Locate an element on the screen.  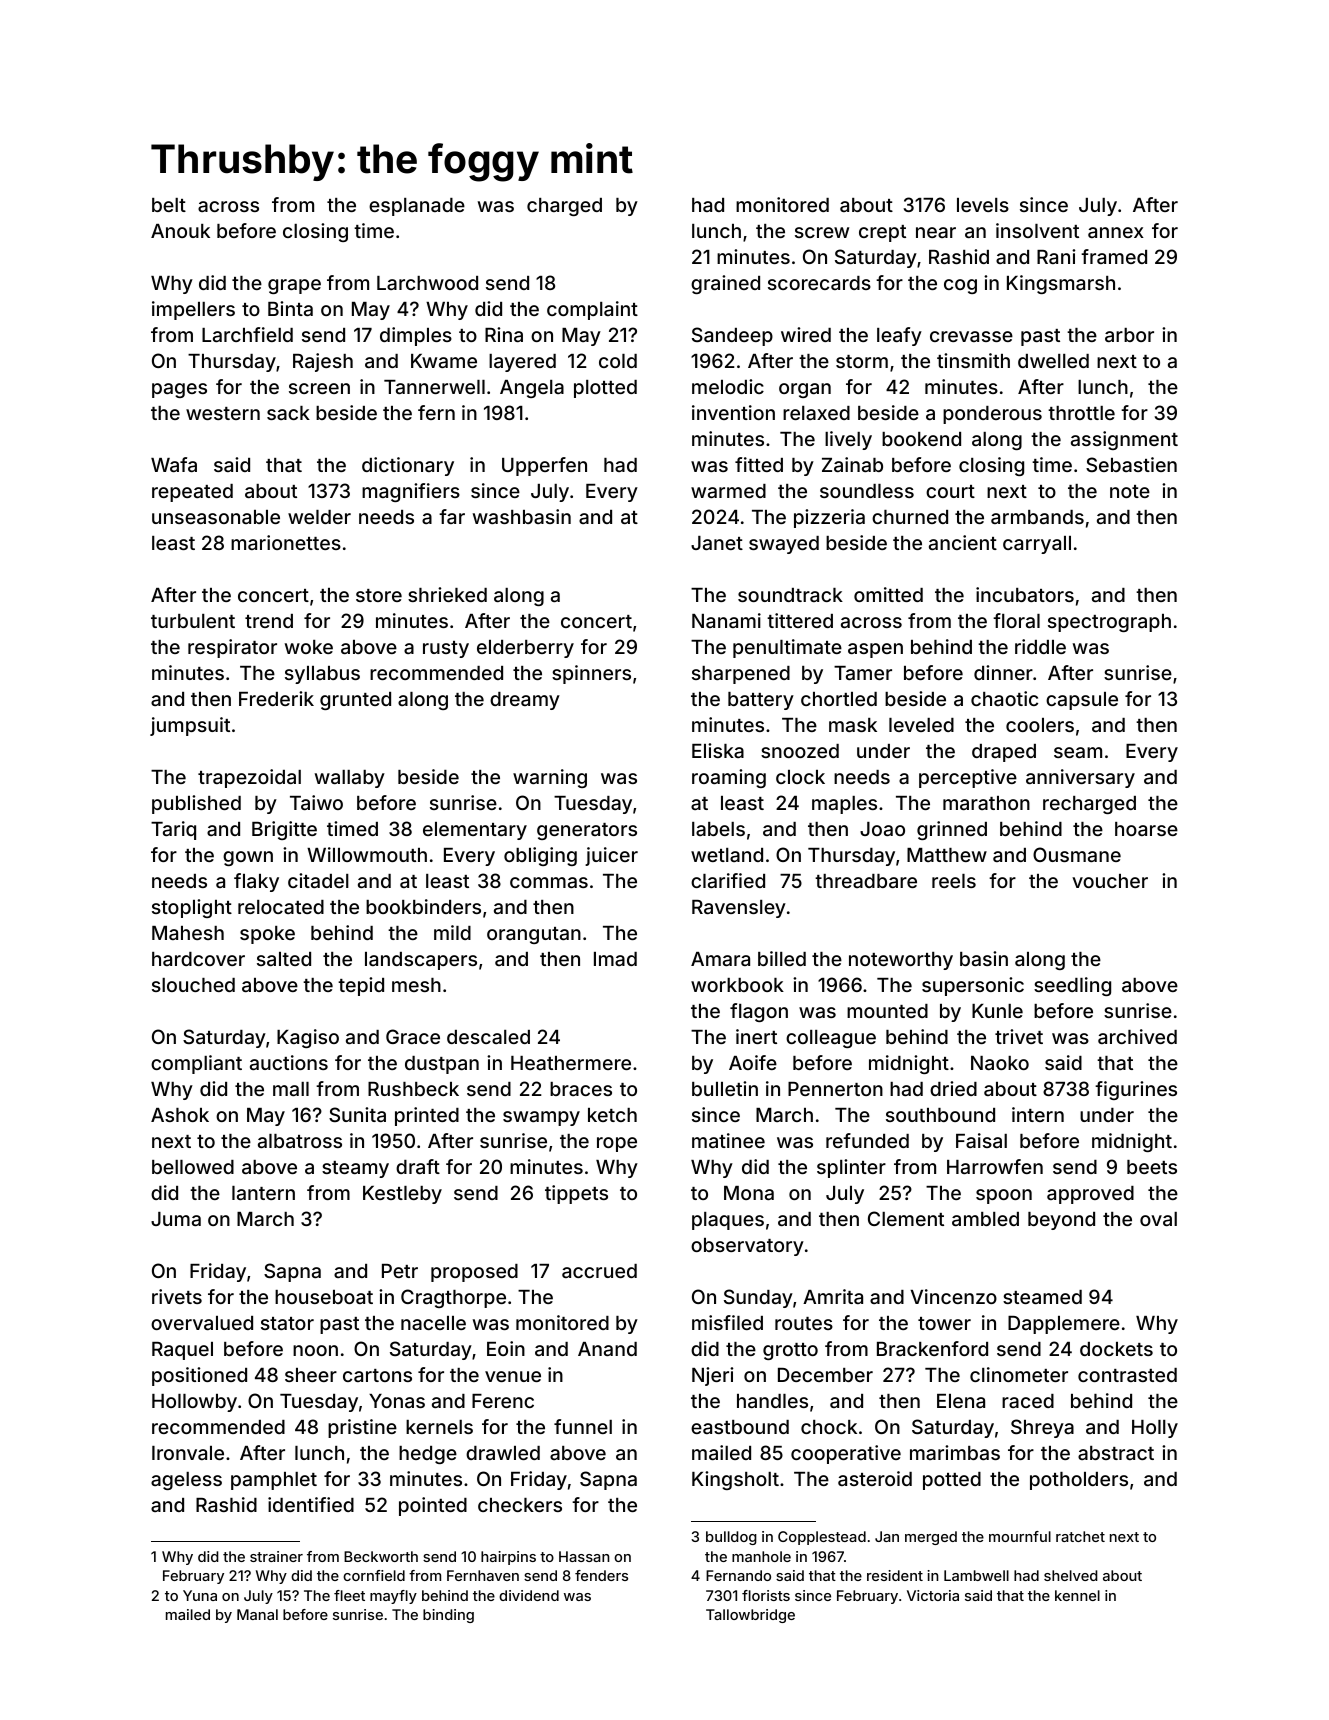
Manal is located at coordinates (257, 1614).
